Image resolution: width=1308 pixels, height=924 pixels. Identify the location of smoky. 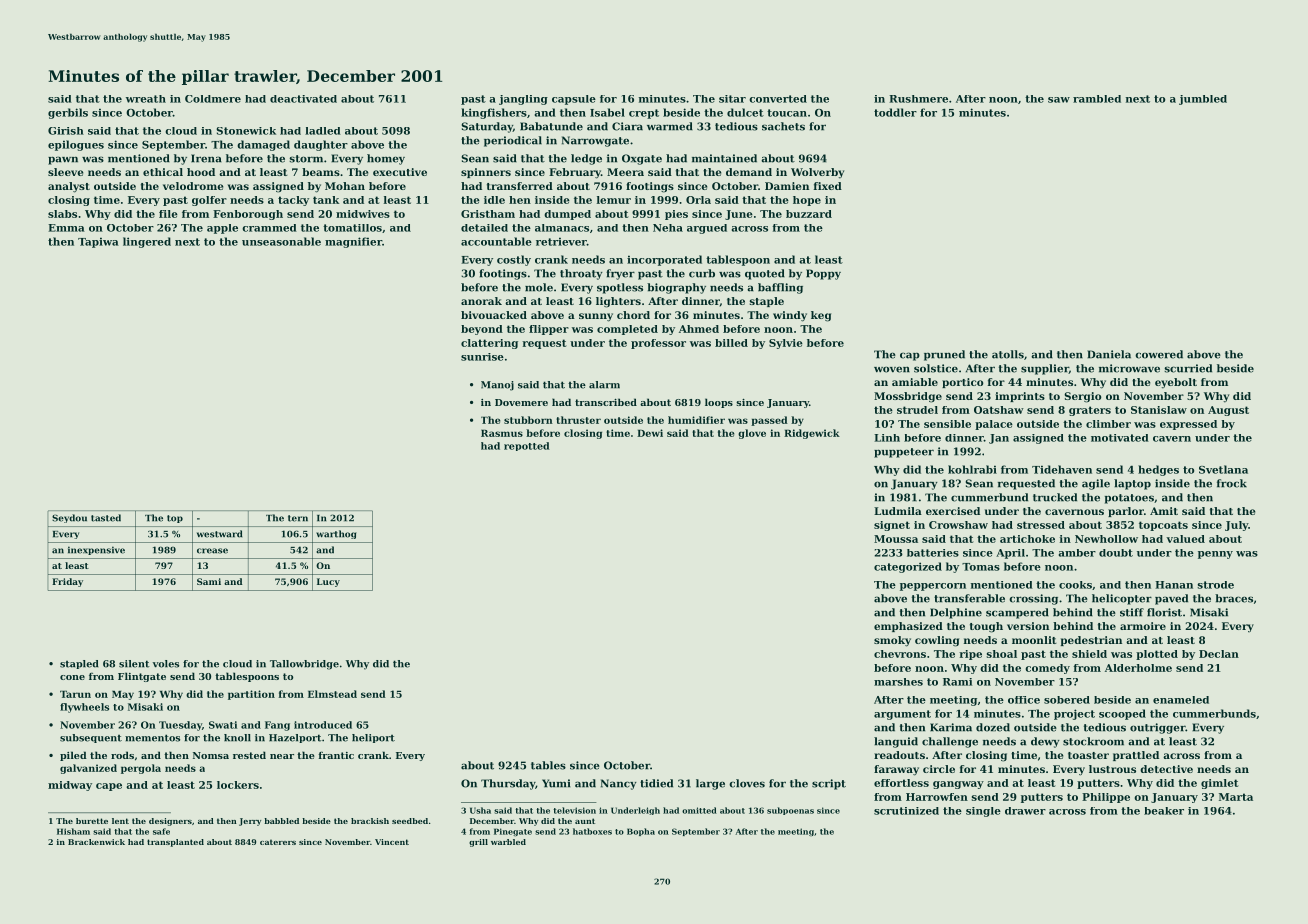
(892, 641).
